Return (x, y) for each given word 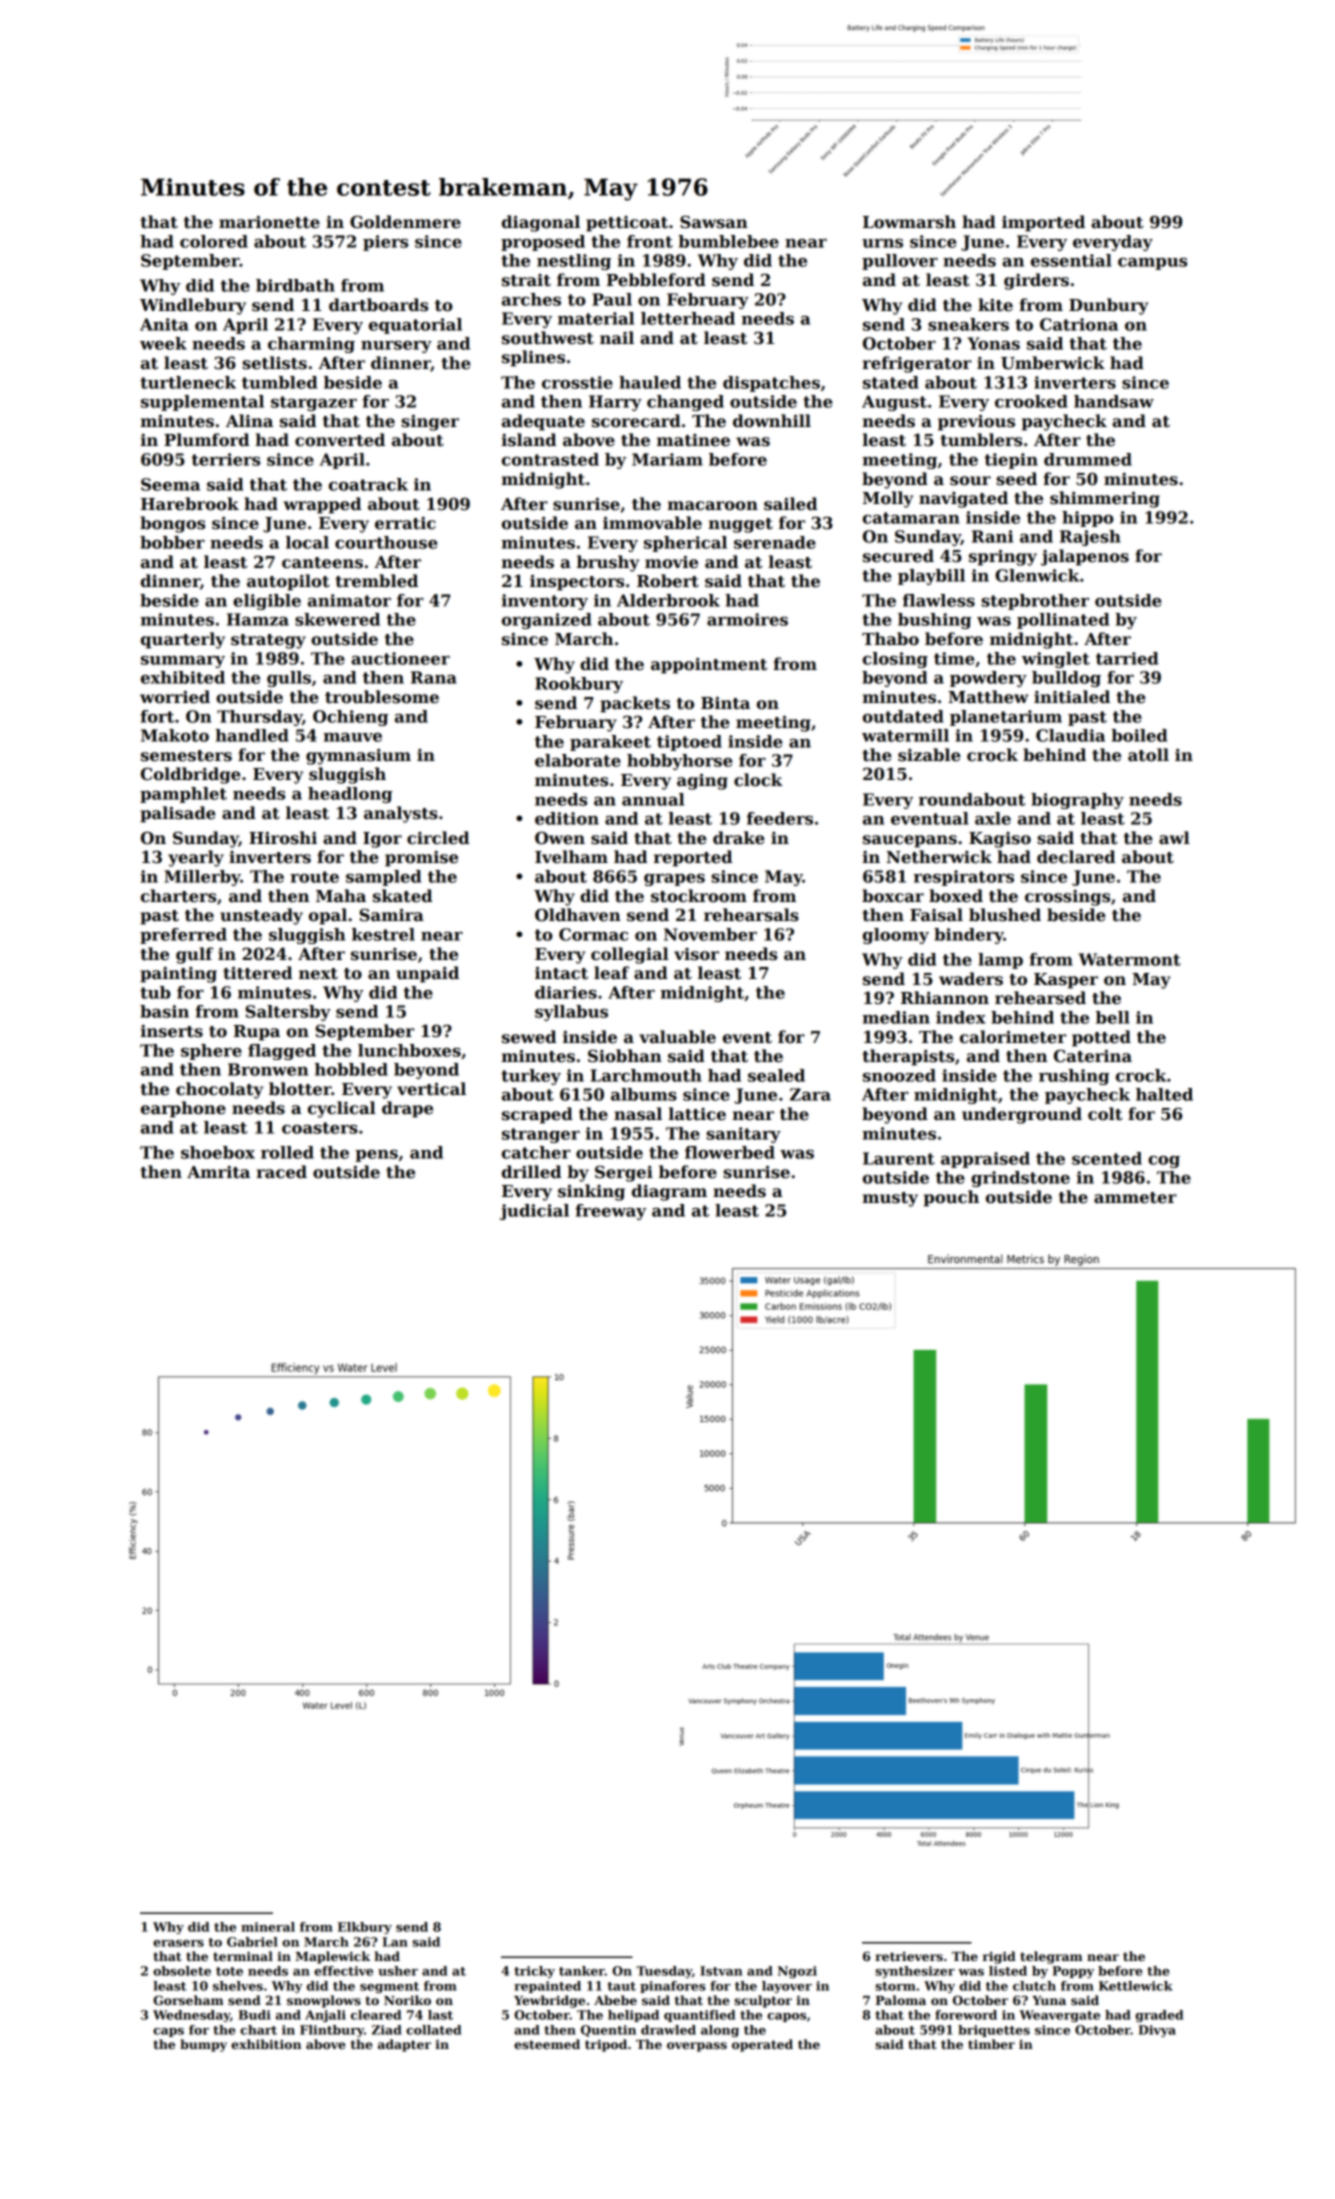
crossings (1067, 898)
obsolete (182, 1971)
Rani (992, 536)
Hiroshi (283, 838)
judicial (534, 1212)
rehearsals (751, 915)
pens (376, 1156)
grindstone (1020, 1179)
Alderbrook (668, 600)
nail (617, 338)
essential (1071, 260)
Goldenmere (405, 222)
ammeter (1135, 1198)
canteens (322, 563)
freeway (610, 1212)
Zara (810, 1094)
